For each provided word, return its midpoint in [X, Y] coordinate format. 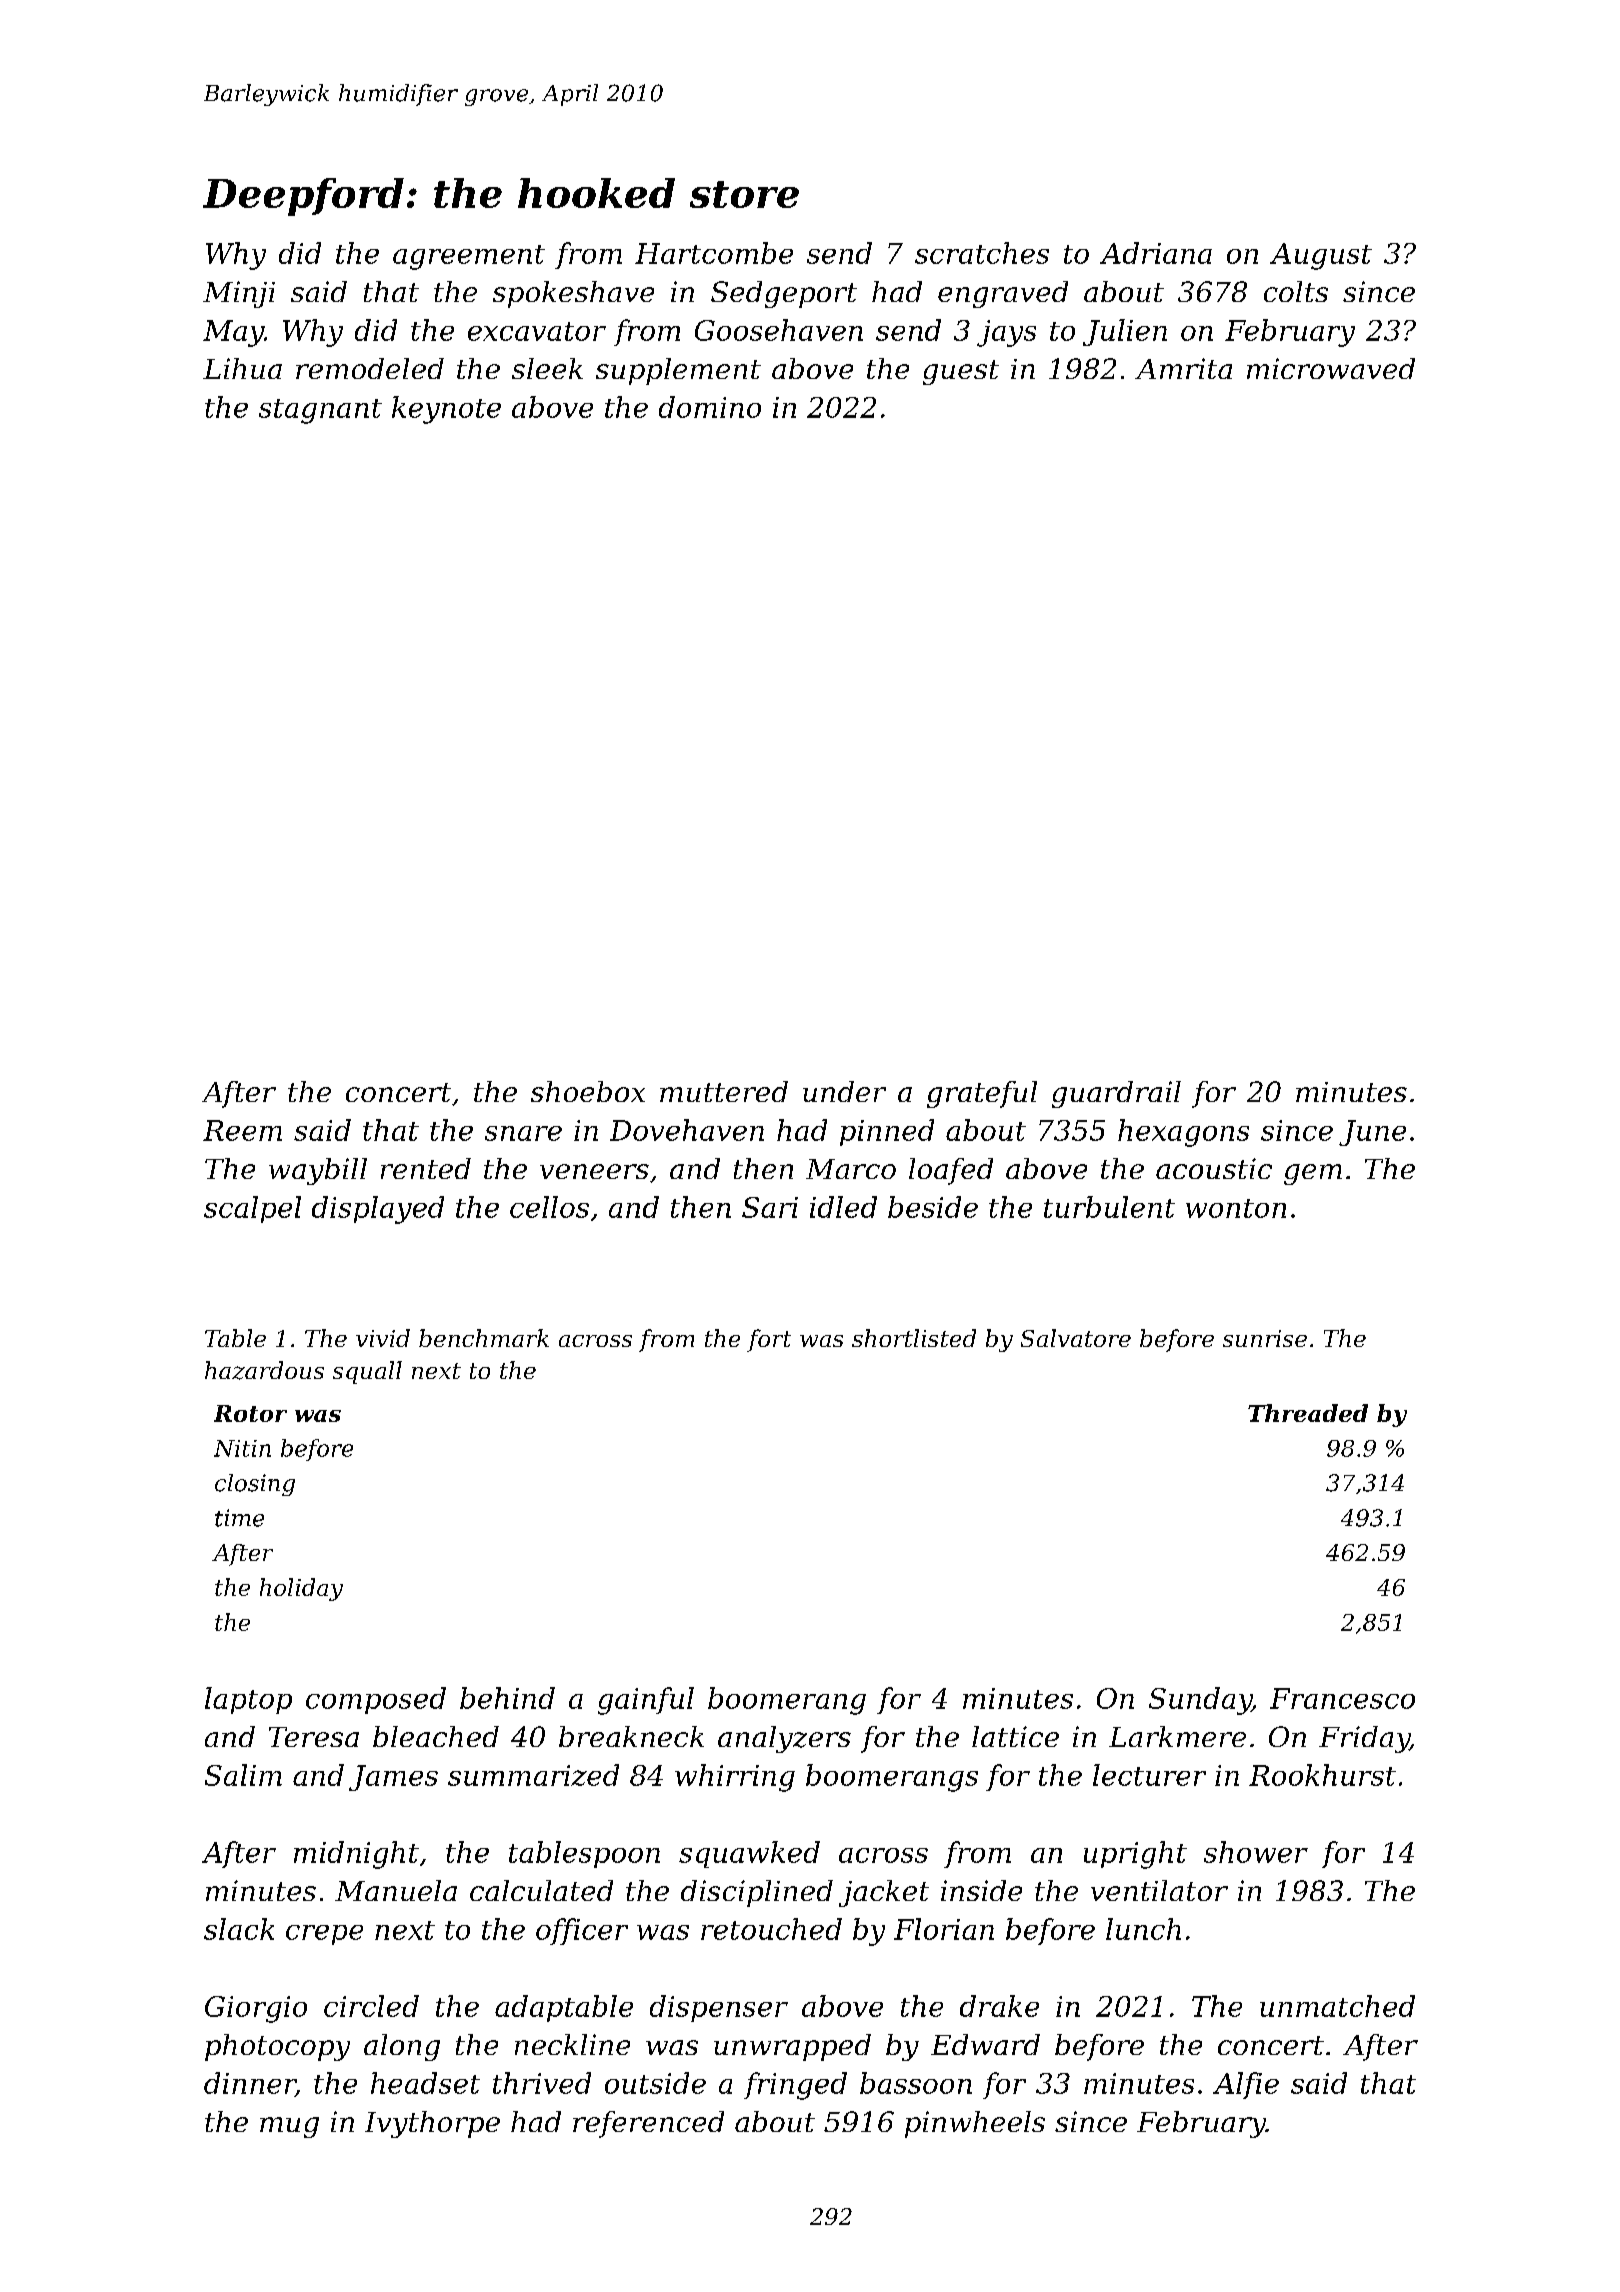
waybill [318, 1171]
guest [961, 372]
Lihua [242, 368]
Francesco [1342, 1698]
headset [425, 2083]
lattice [1015, 1736]
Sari [770, 1207]
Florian [944, 1929]
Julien [1125, 332]
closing [255, 1485]
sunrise [1265, 1338]
